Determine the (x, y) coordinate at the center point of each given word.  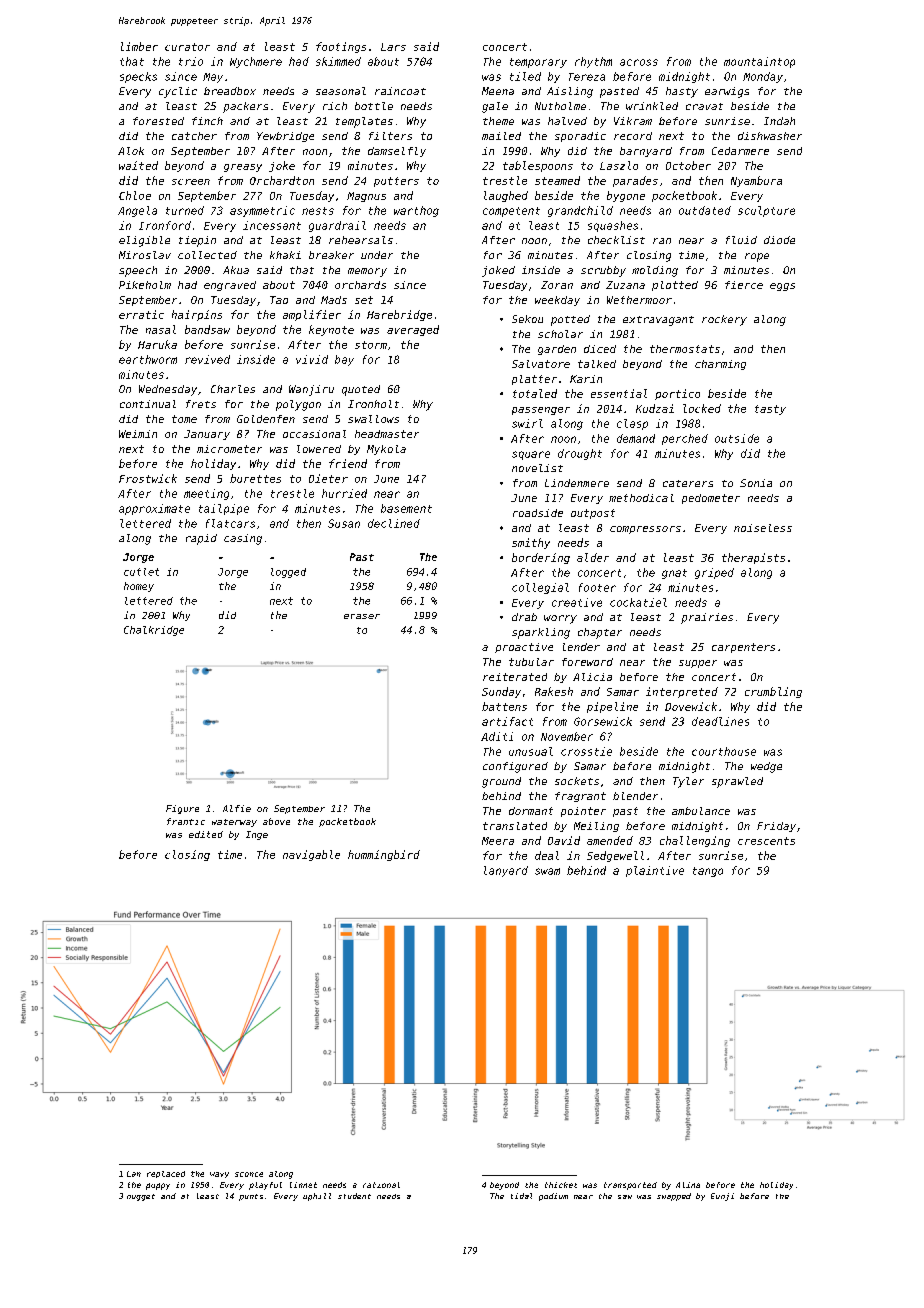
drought (580, 454)
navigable (311, 855)
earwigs (727, 92)
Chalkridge (154, 631)
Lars (393, 47)
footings (341, 47)
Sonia (756, 483)
